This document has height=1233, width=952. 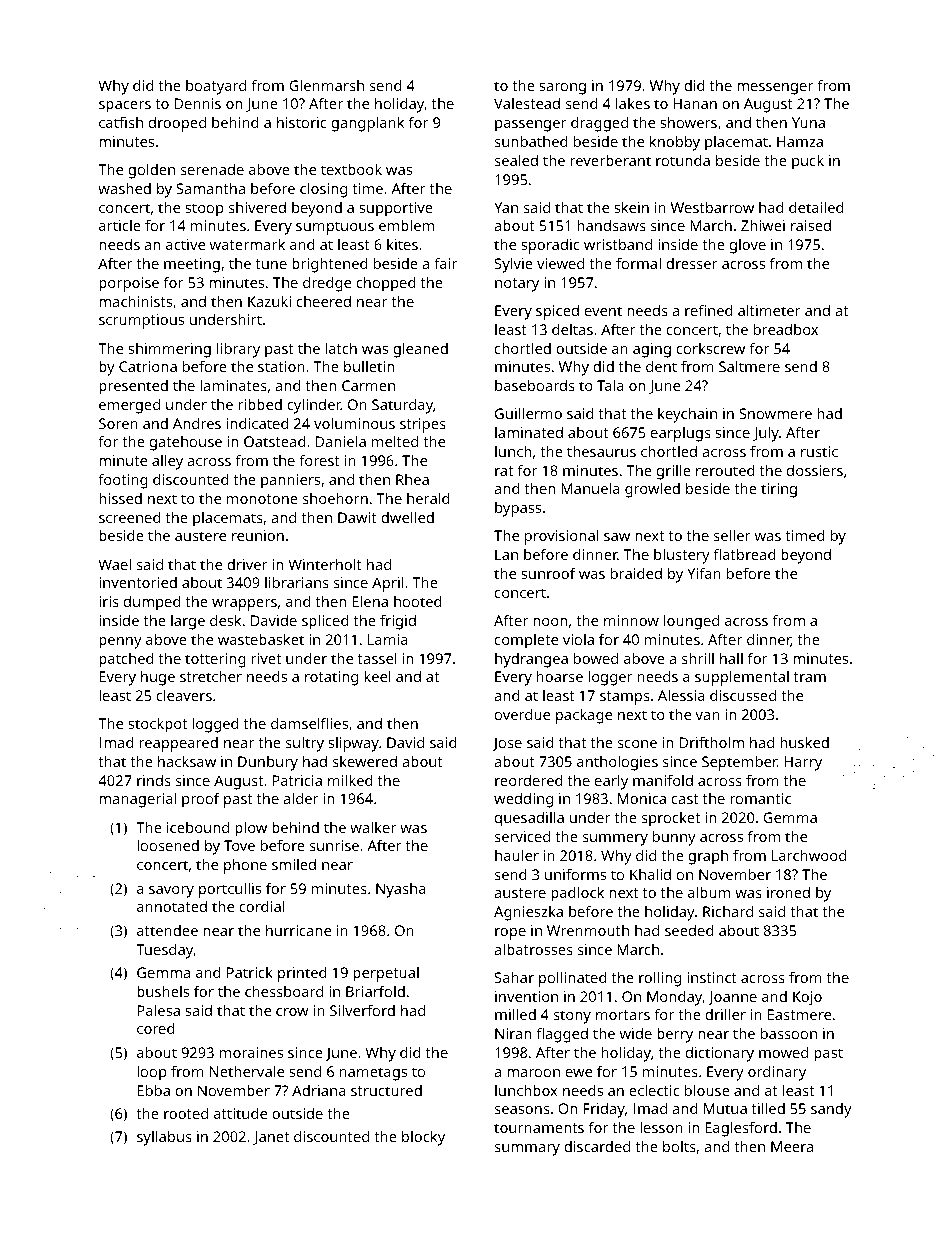 I want to click on syllabus, so click(x=164, y=1138).
